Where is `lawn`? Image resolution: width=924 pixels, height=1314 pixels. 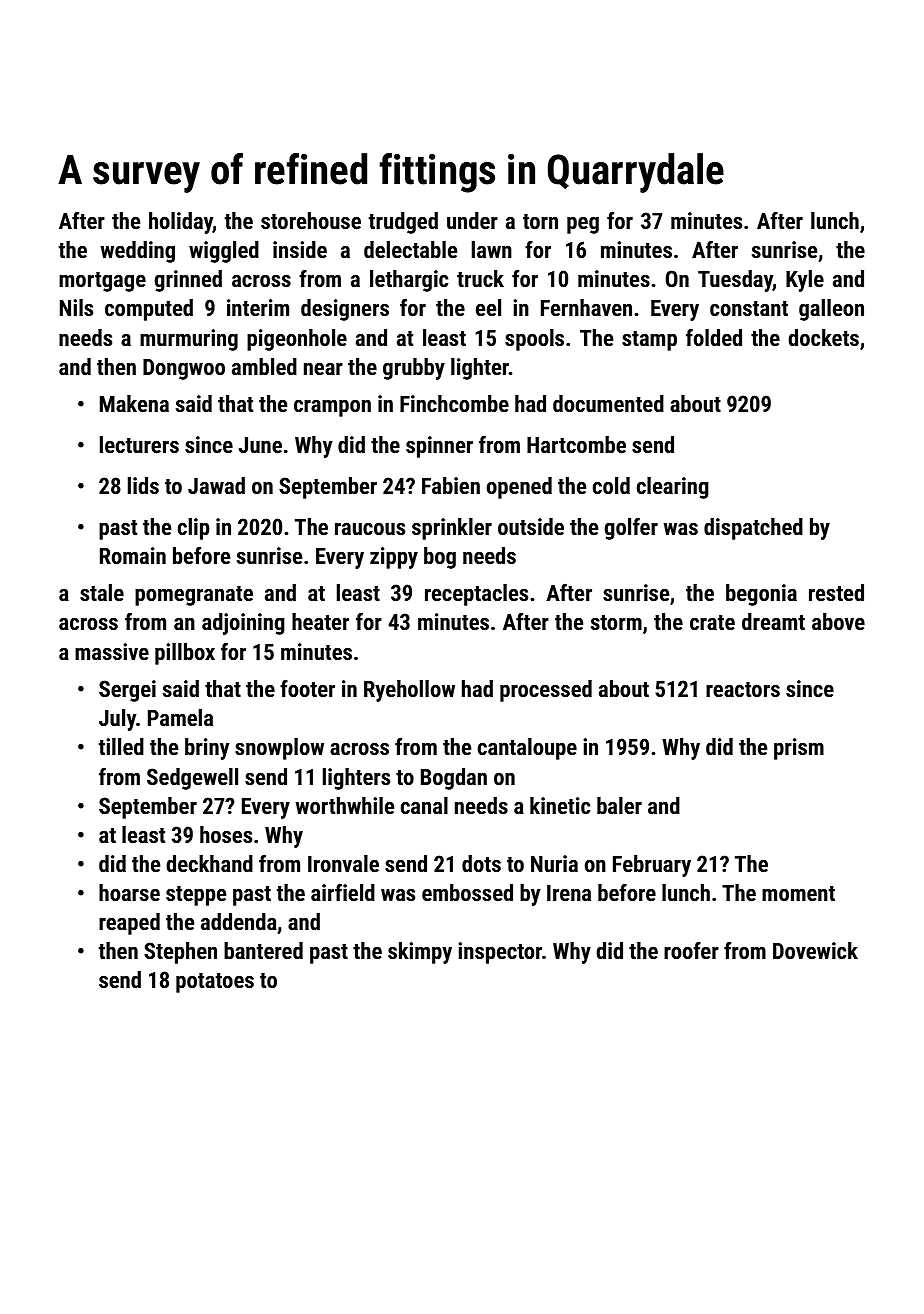
lawn is located at coordinates (492, 249).
